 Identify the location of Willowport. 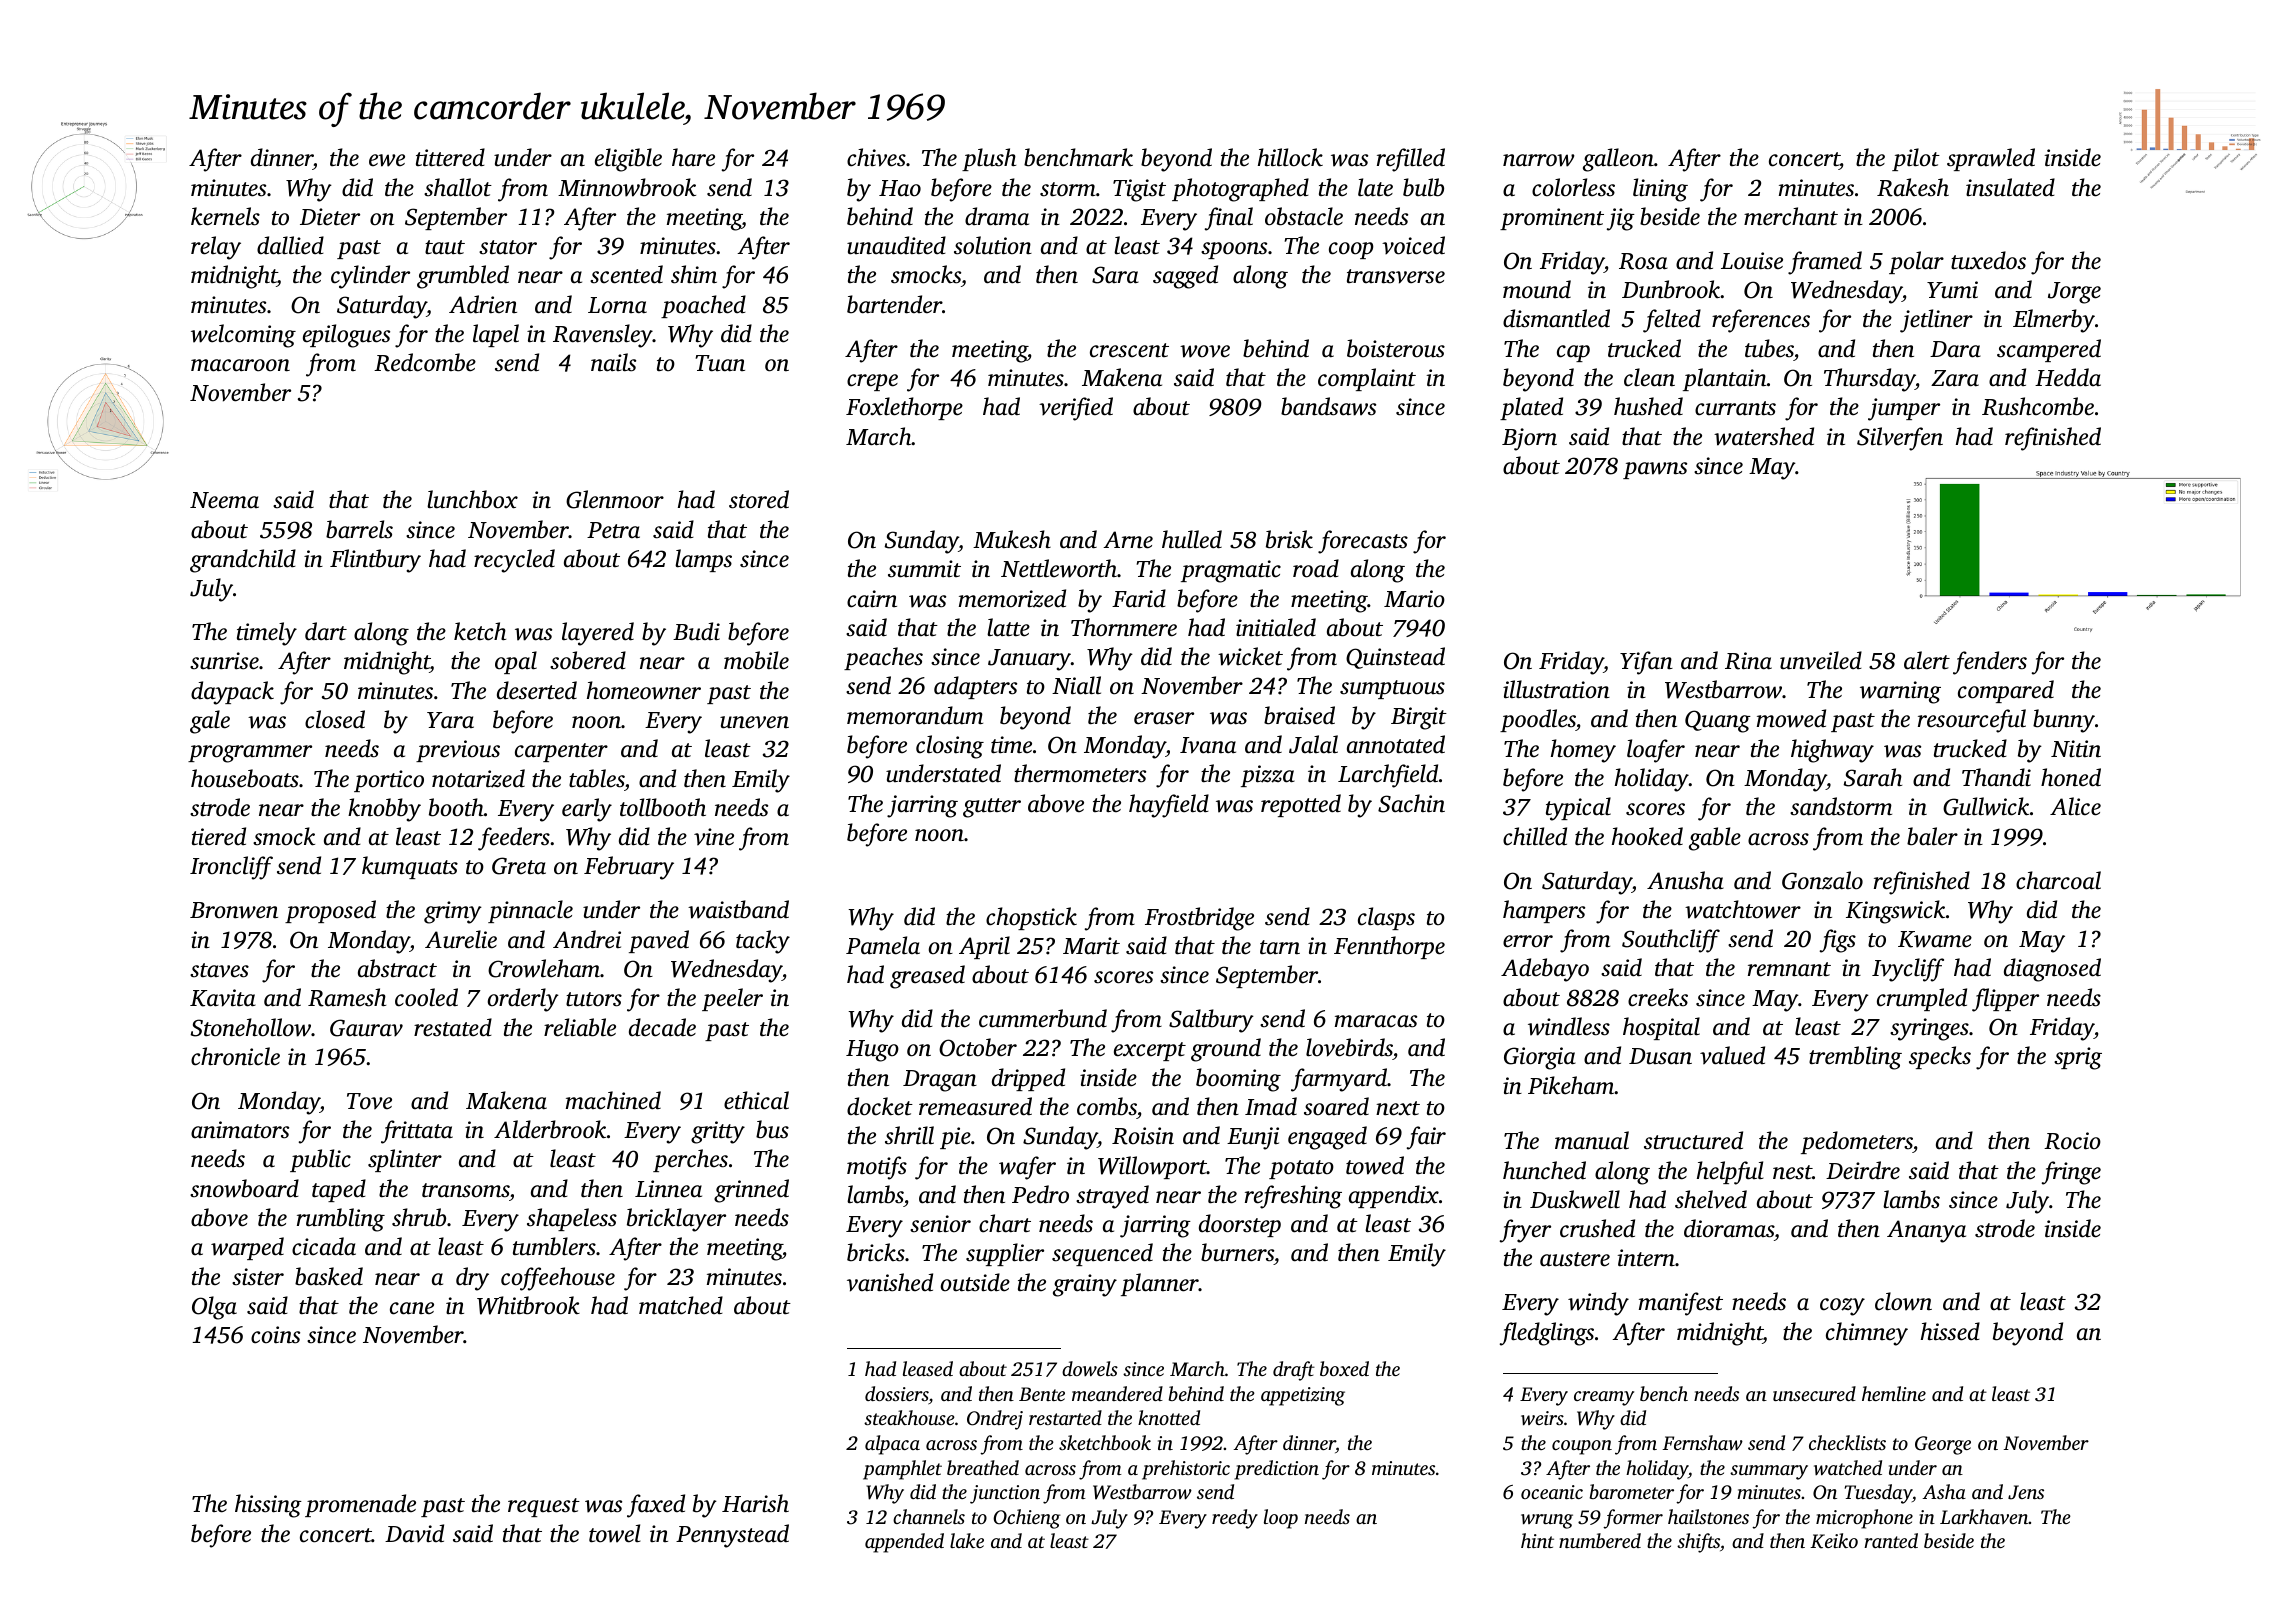
(1152, 1167).
